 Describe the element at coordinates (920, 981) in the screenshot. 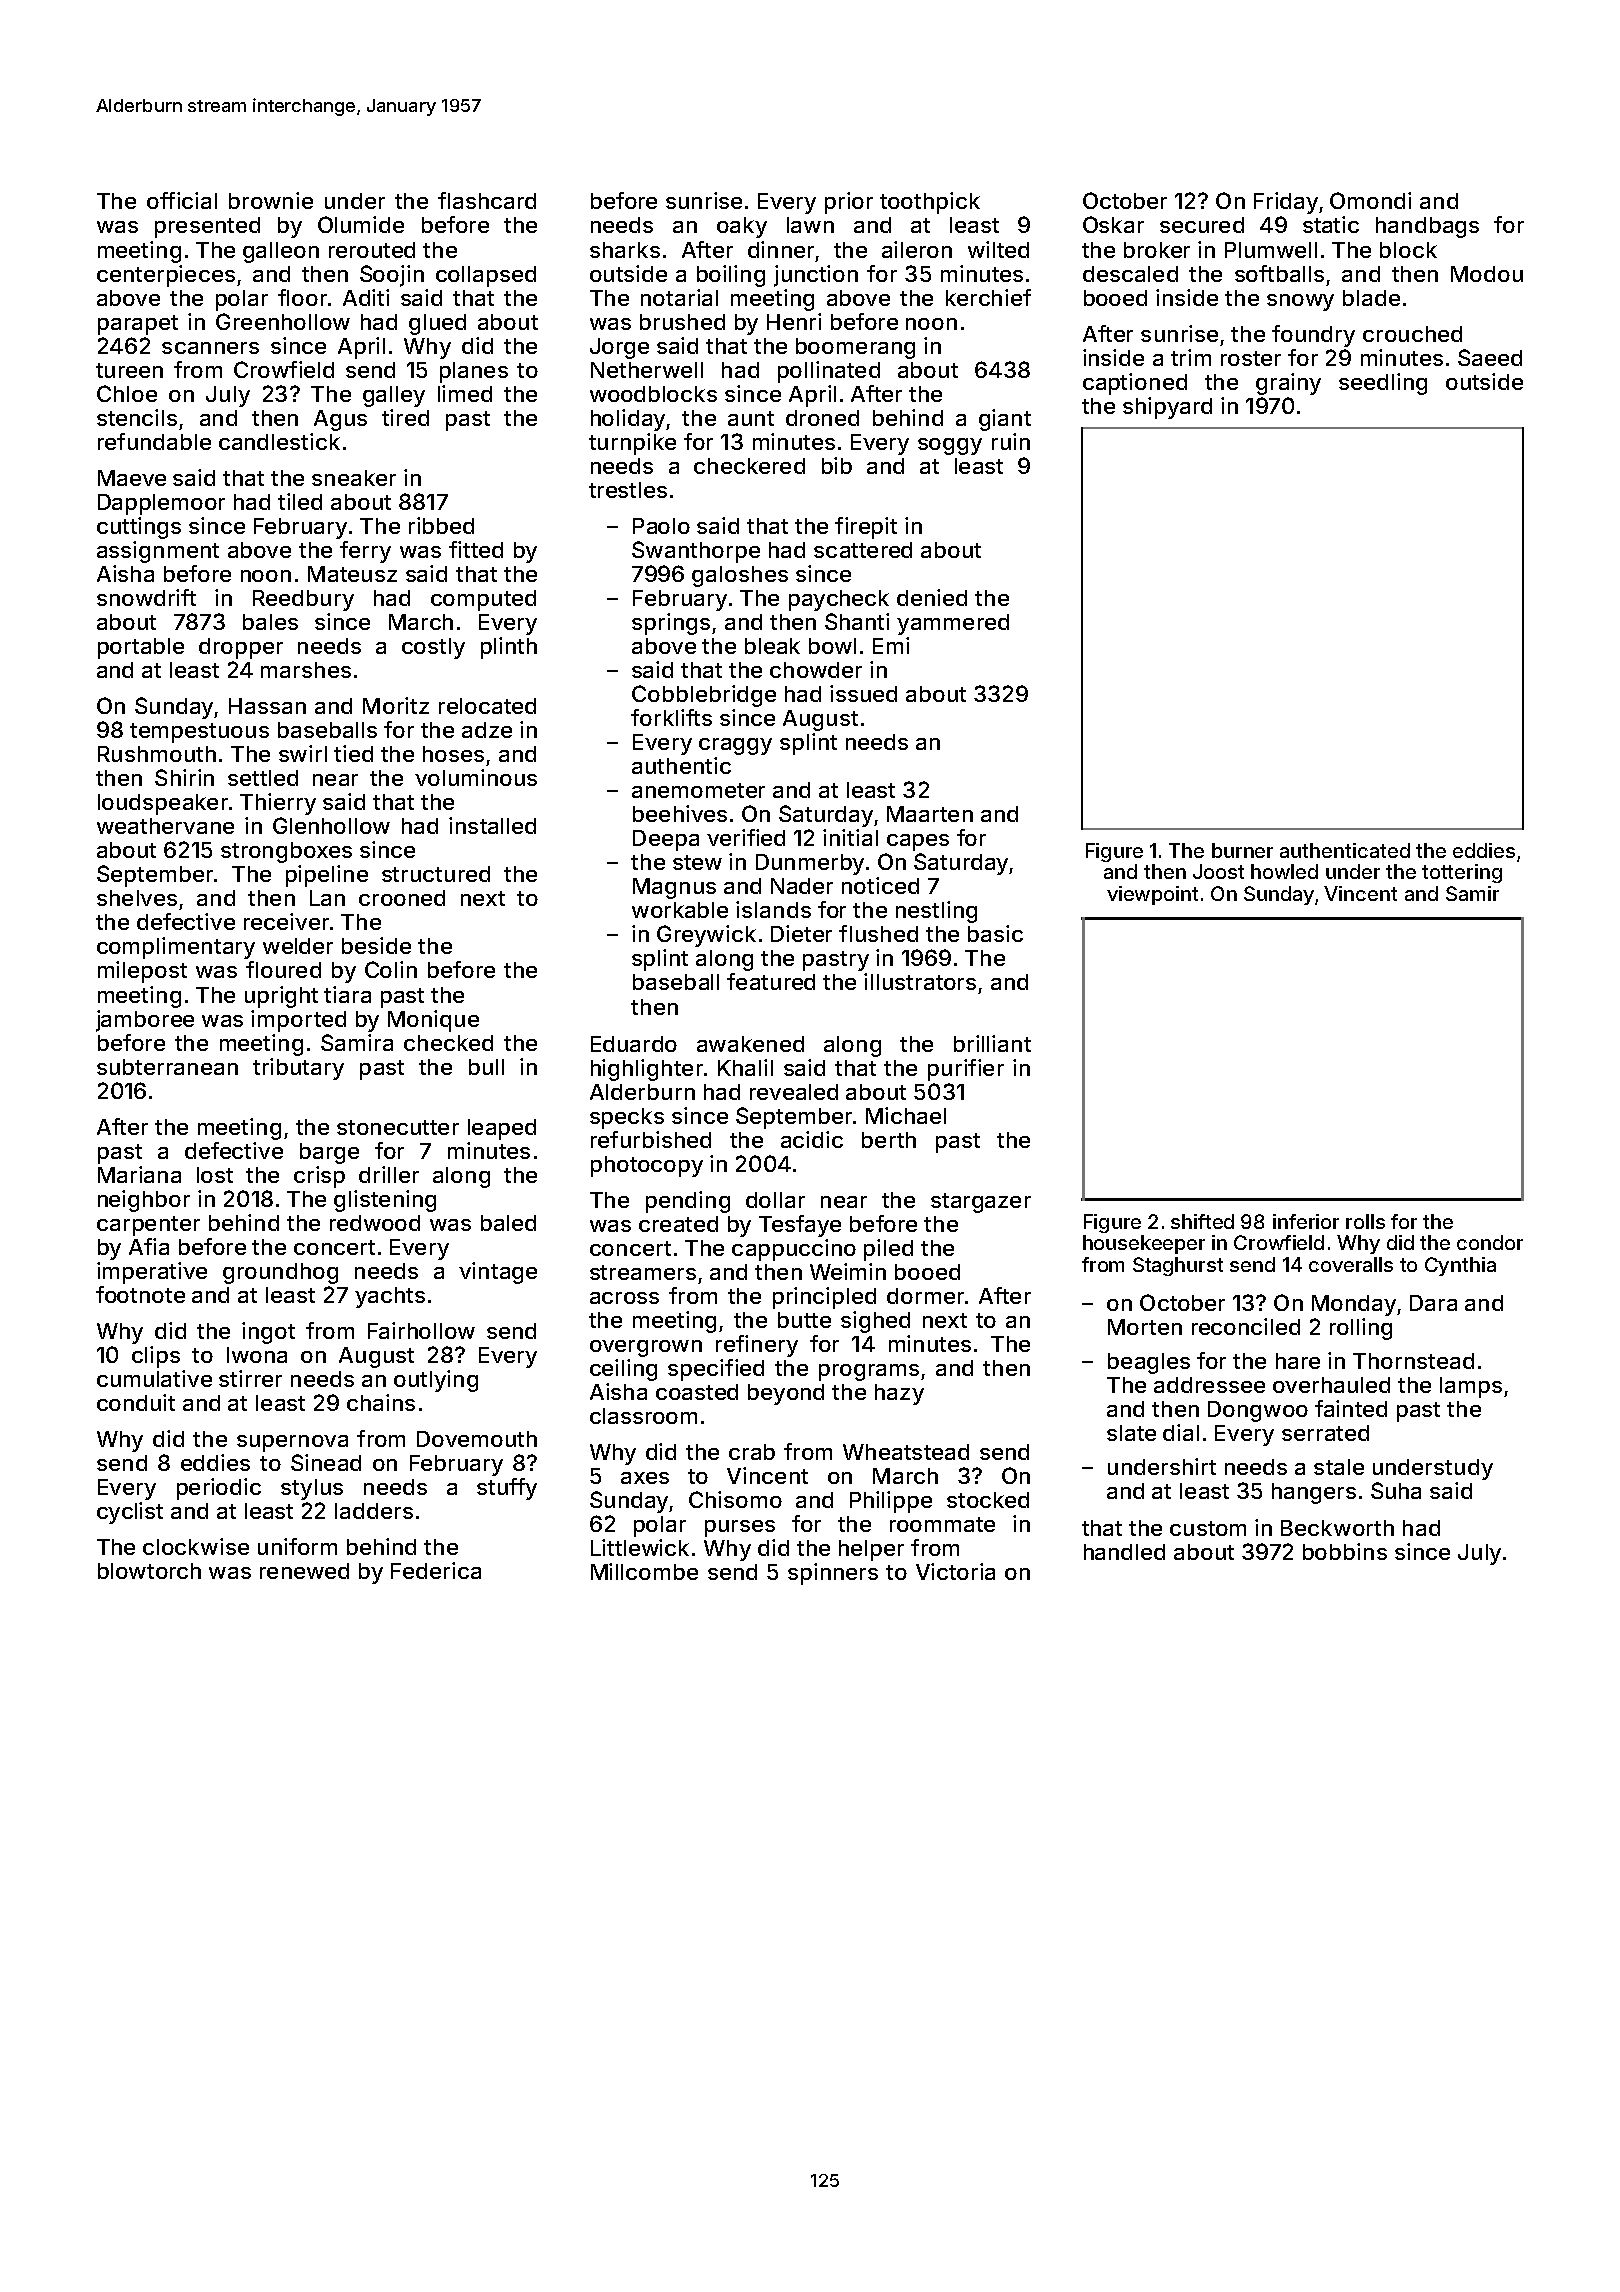

I see `illustrators` at that location.
